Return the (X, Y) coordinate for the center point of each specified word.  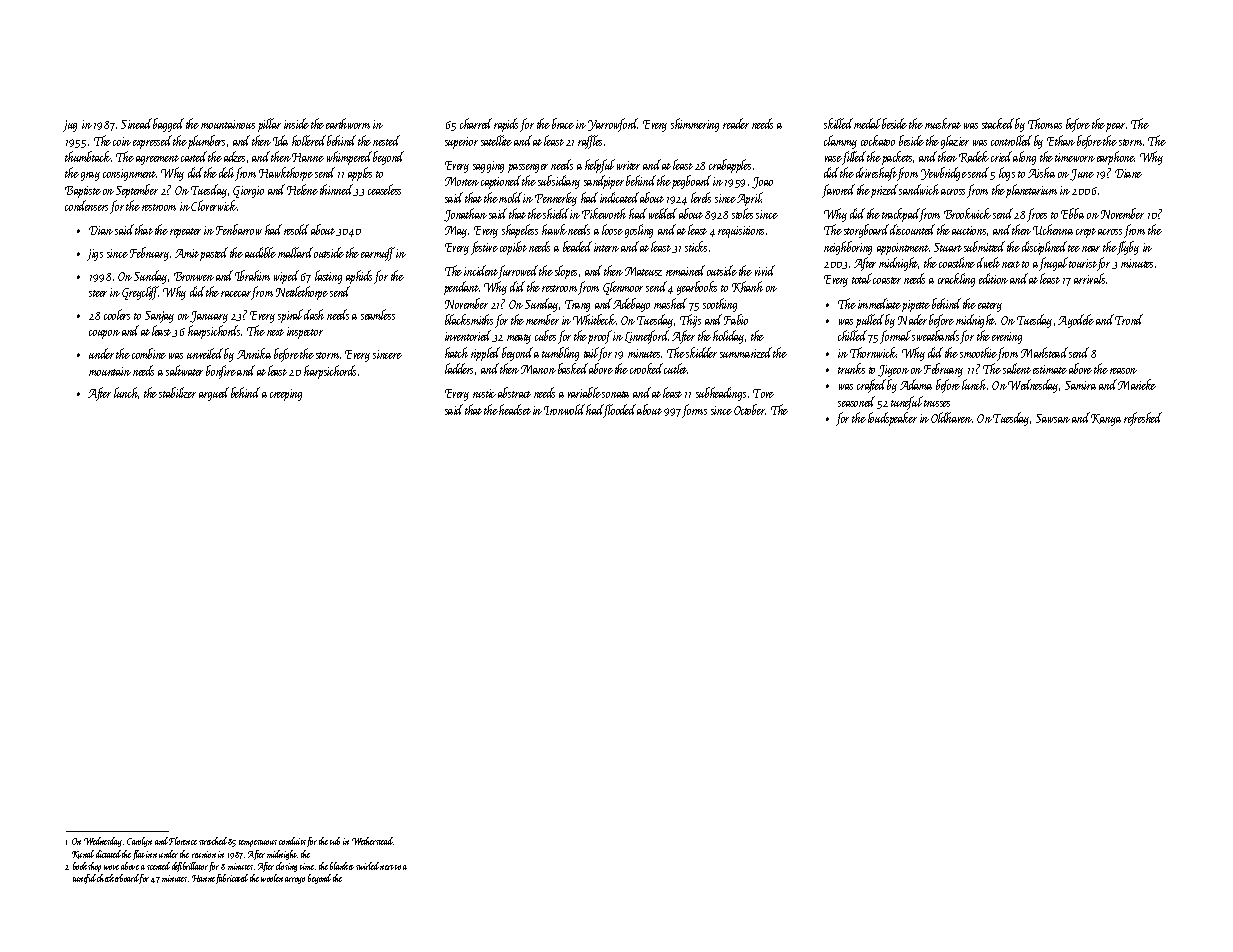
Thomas (1045, 123)
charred (476, 123)
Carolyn (139, 842)
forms (694, 411)
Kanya (1106, 420)
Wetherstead (372, 841)
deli (226, 172)
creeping (286, 395)
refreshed (1143, 419)
